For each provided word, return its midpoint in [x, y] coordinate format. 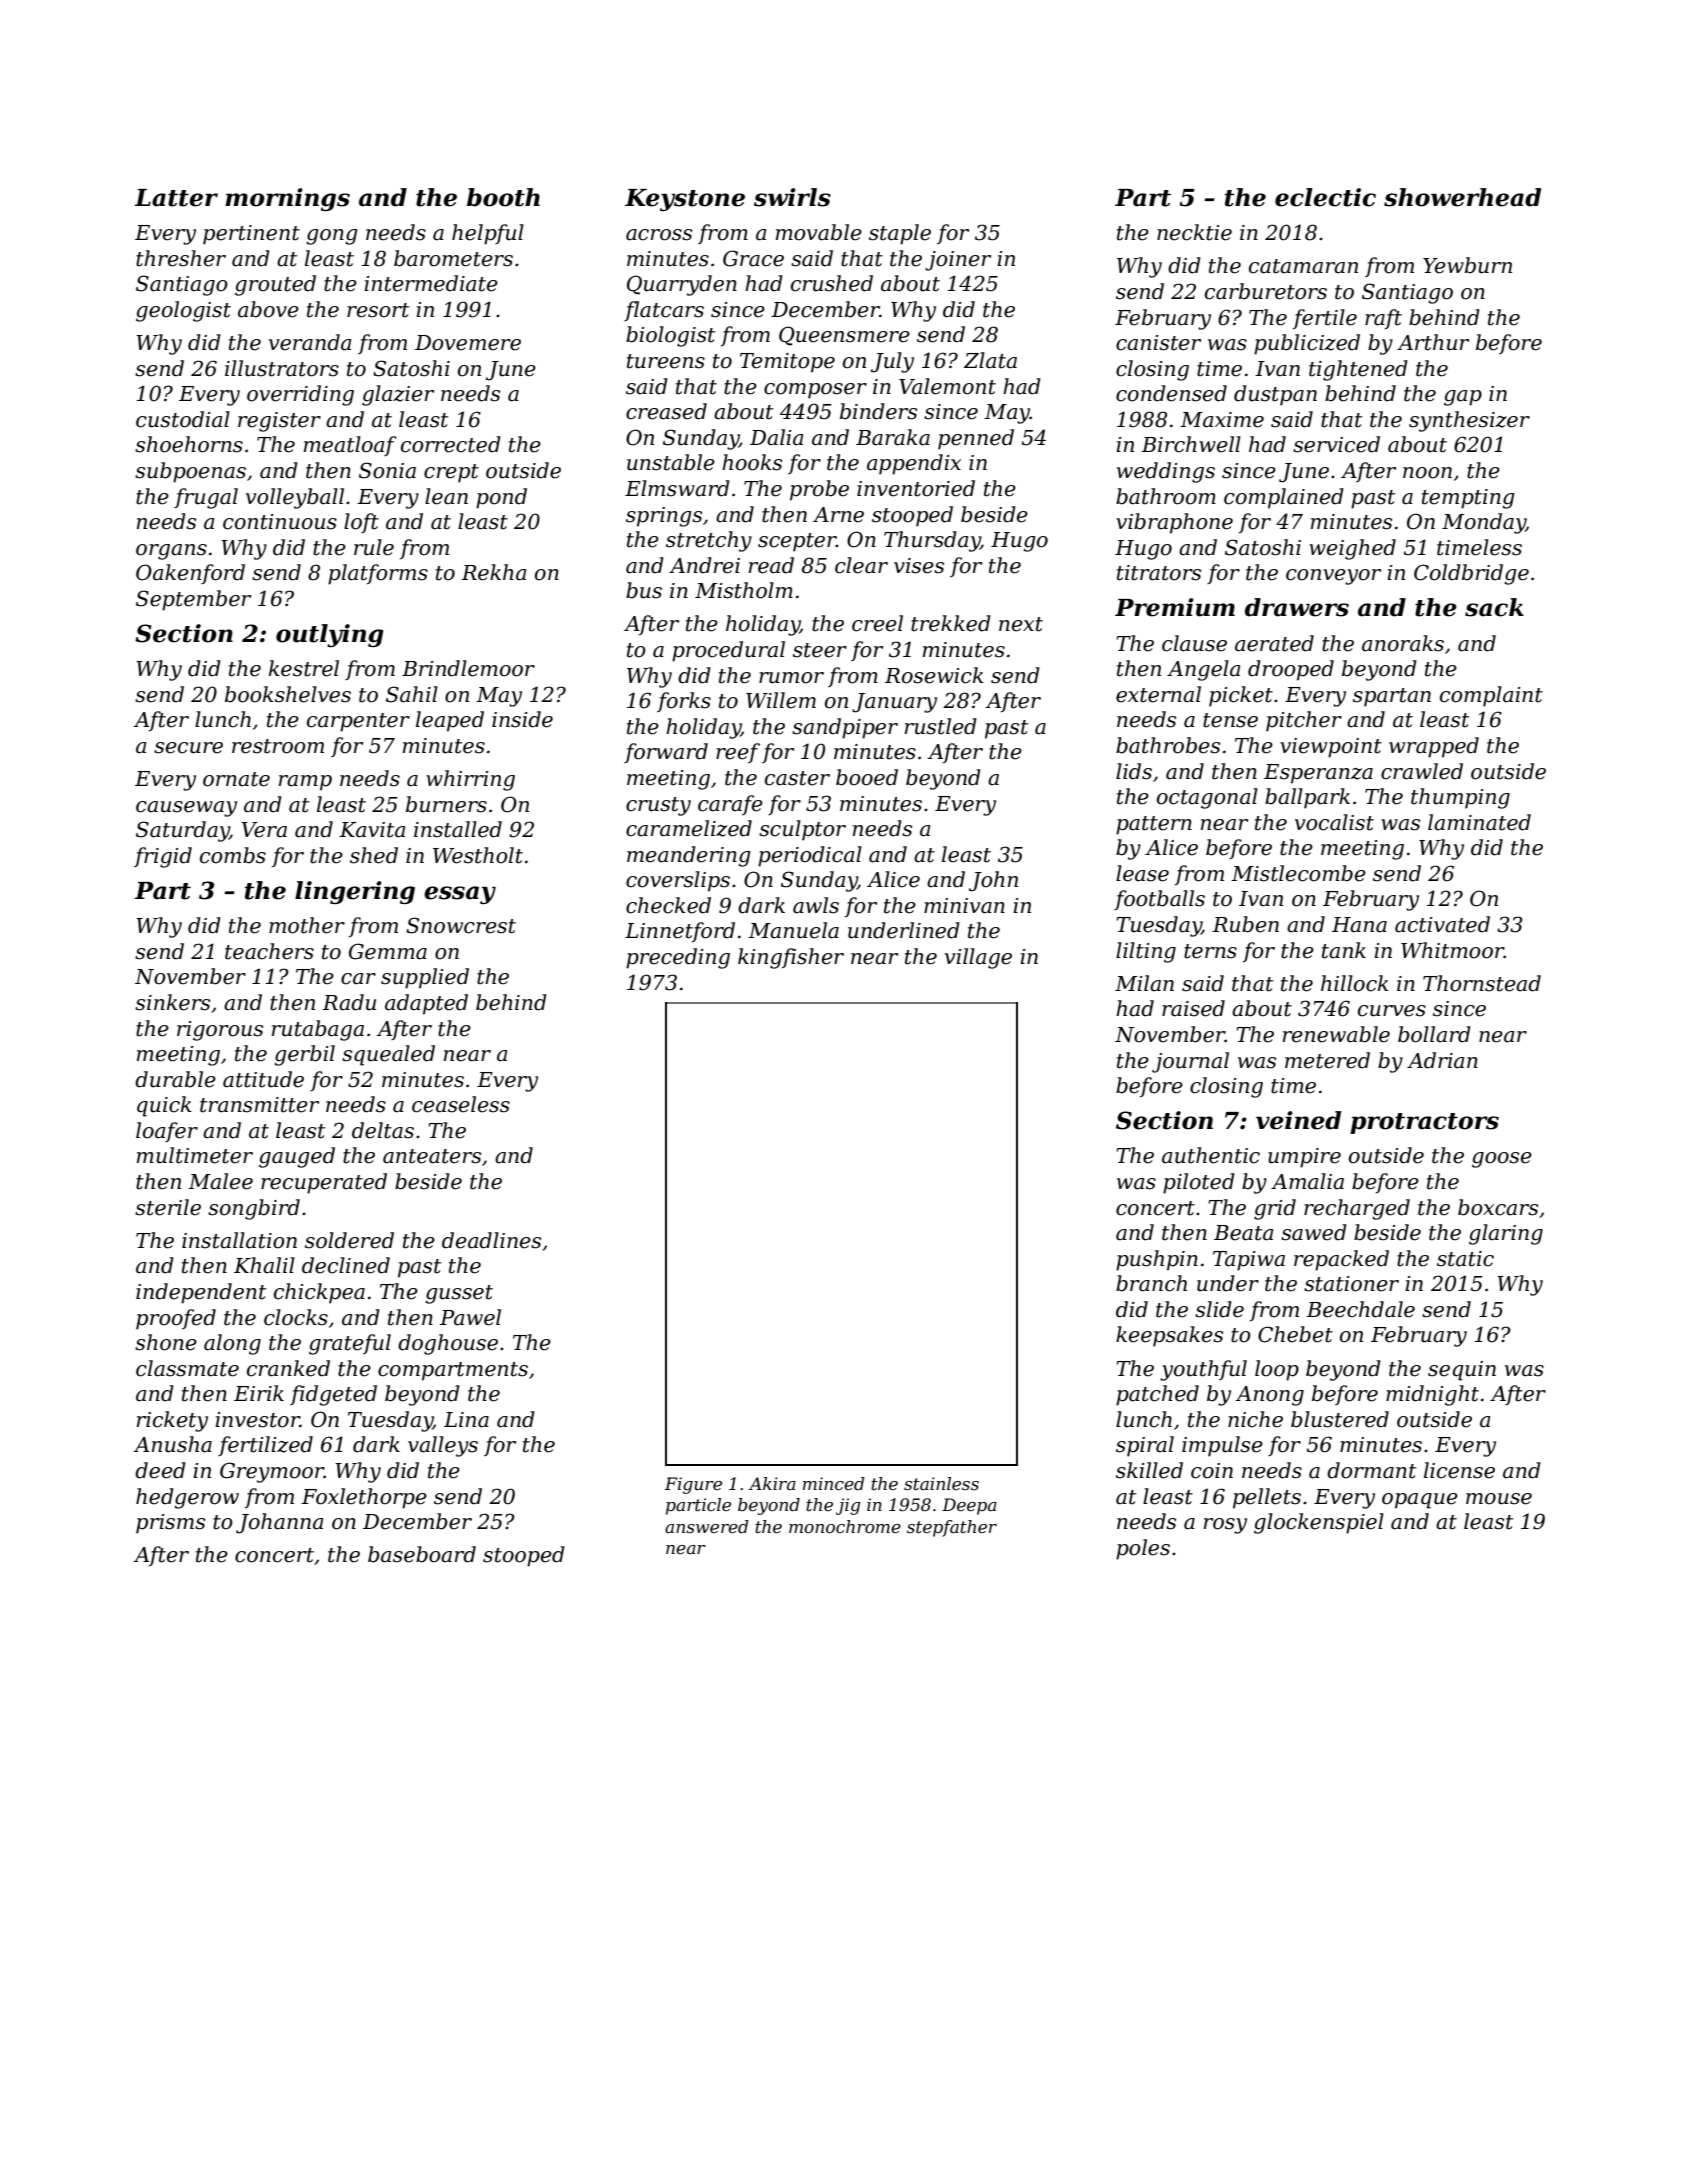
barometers [453, 258]
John [993, 881]
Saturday [183, 831]
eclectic [1325, 197]
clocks [296, 1317]
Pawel [470, 1317]
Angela [1203, 670]
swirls [792, 197]
